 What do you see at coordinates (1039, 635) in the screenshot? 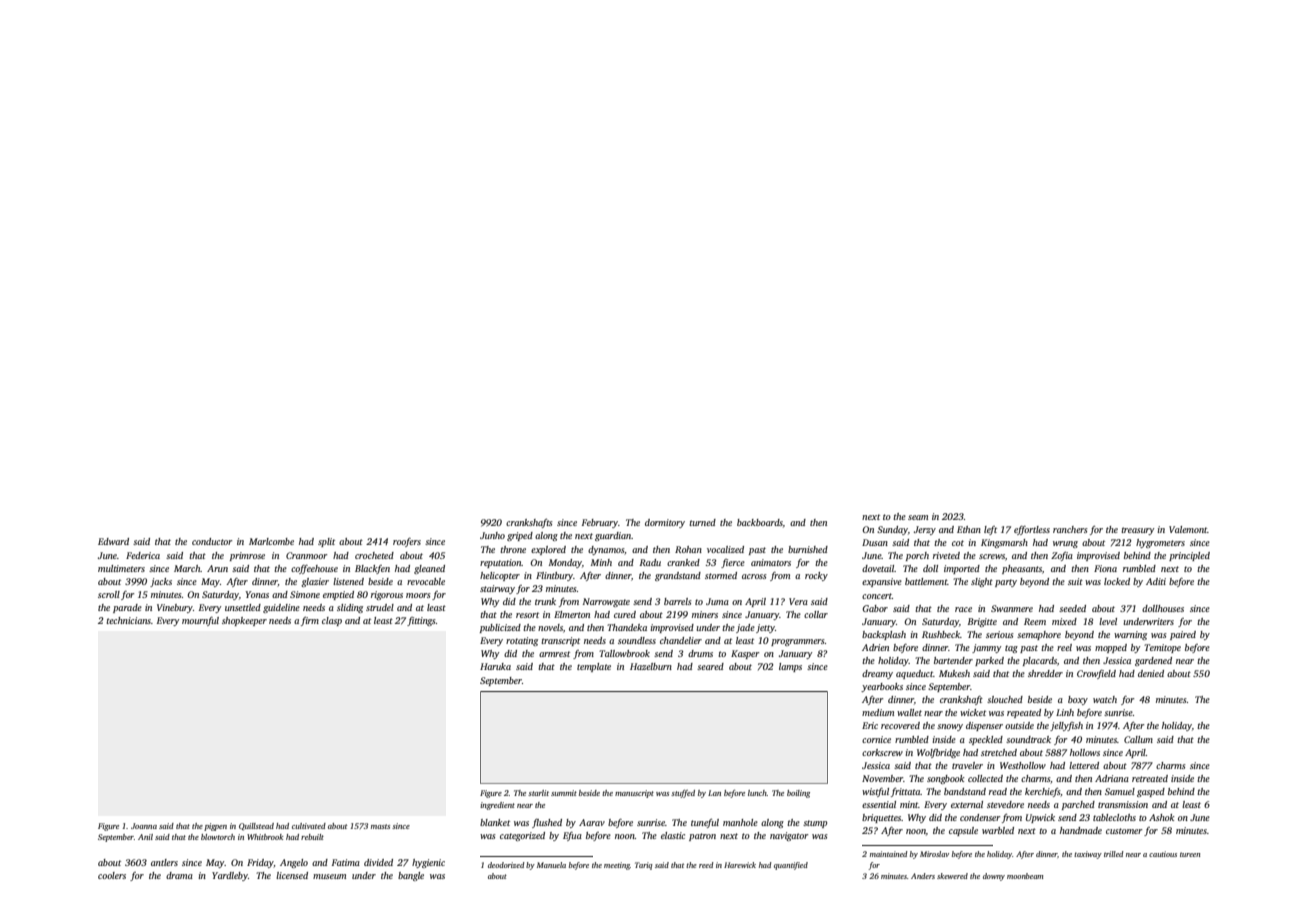
I see `semaphore` at bounding box center [1039, 635].
